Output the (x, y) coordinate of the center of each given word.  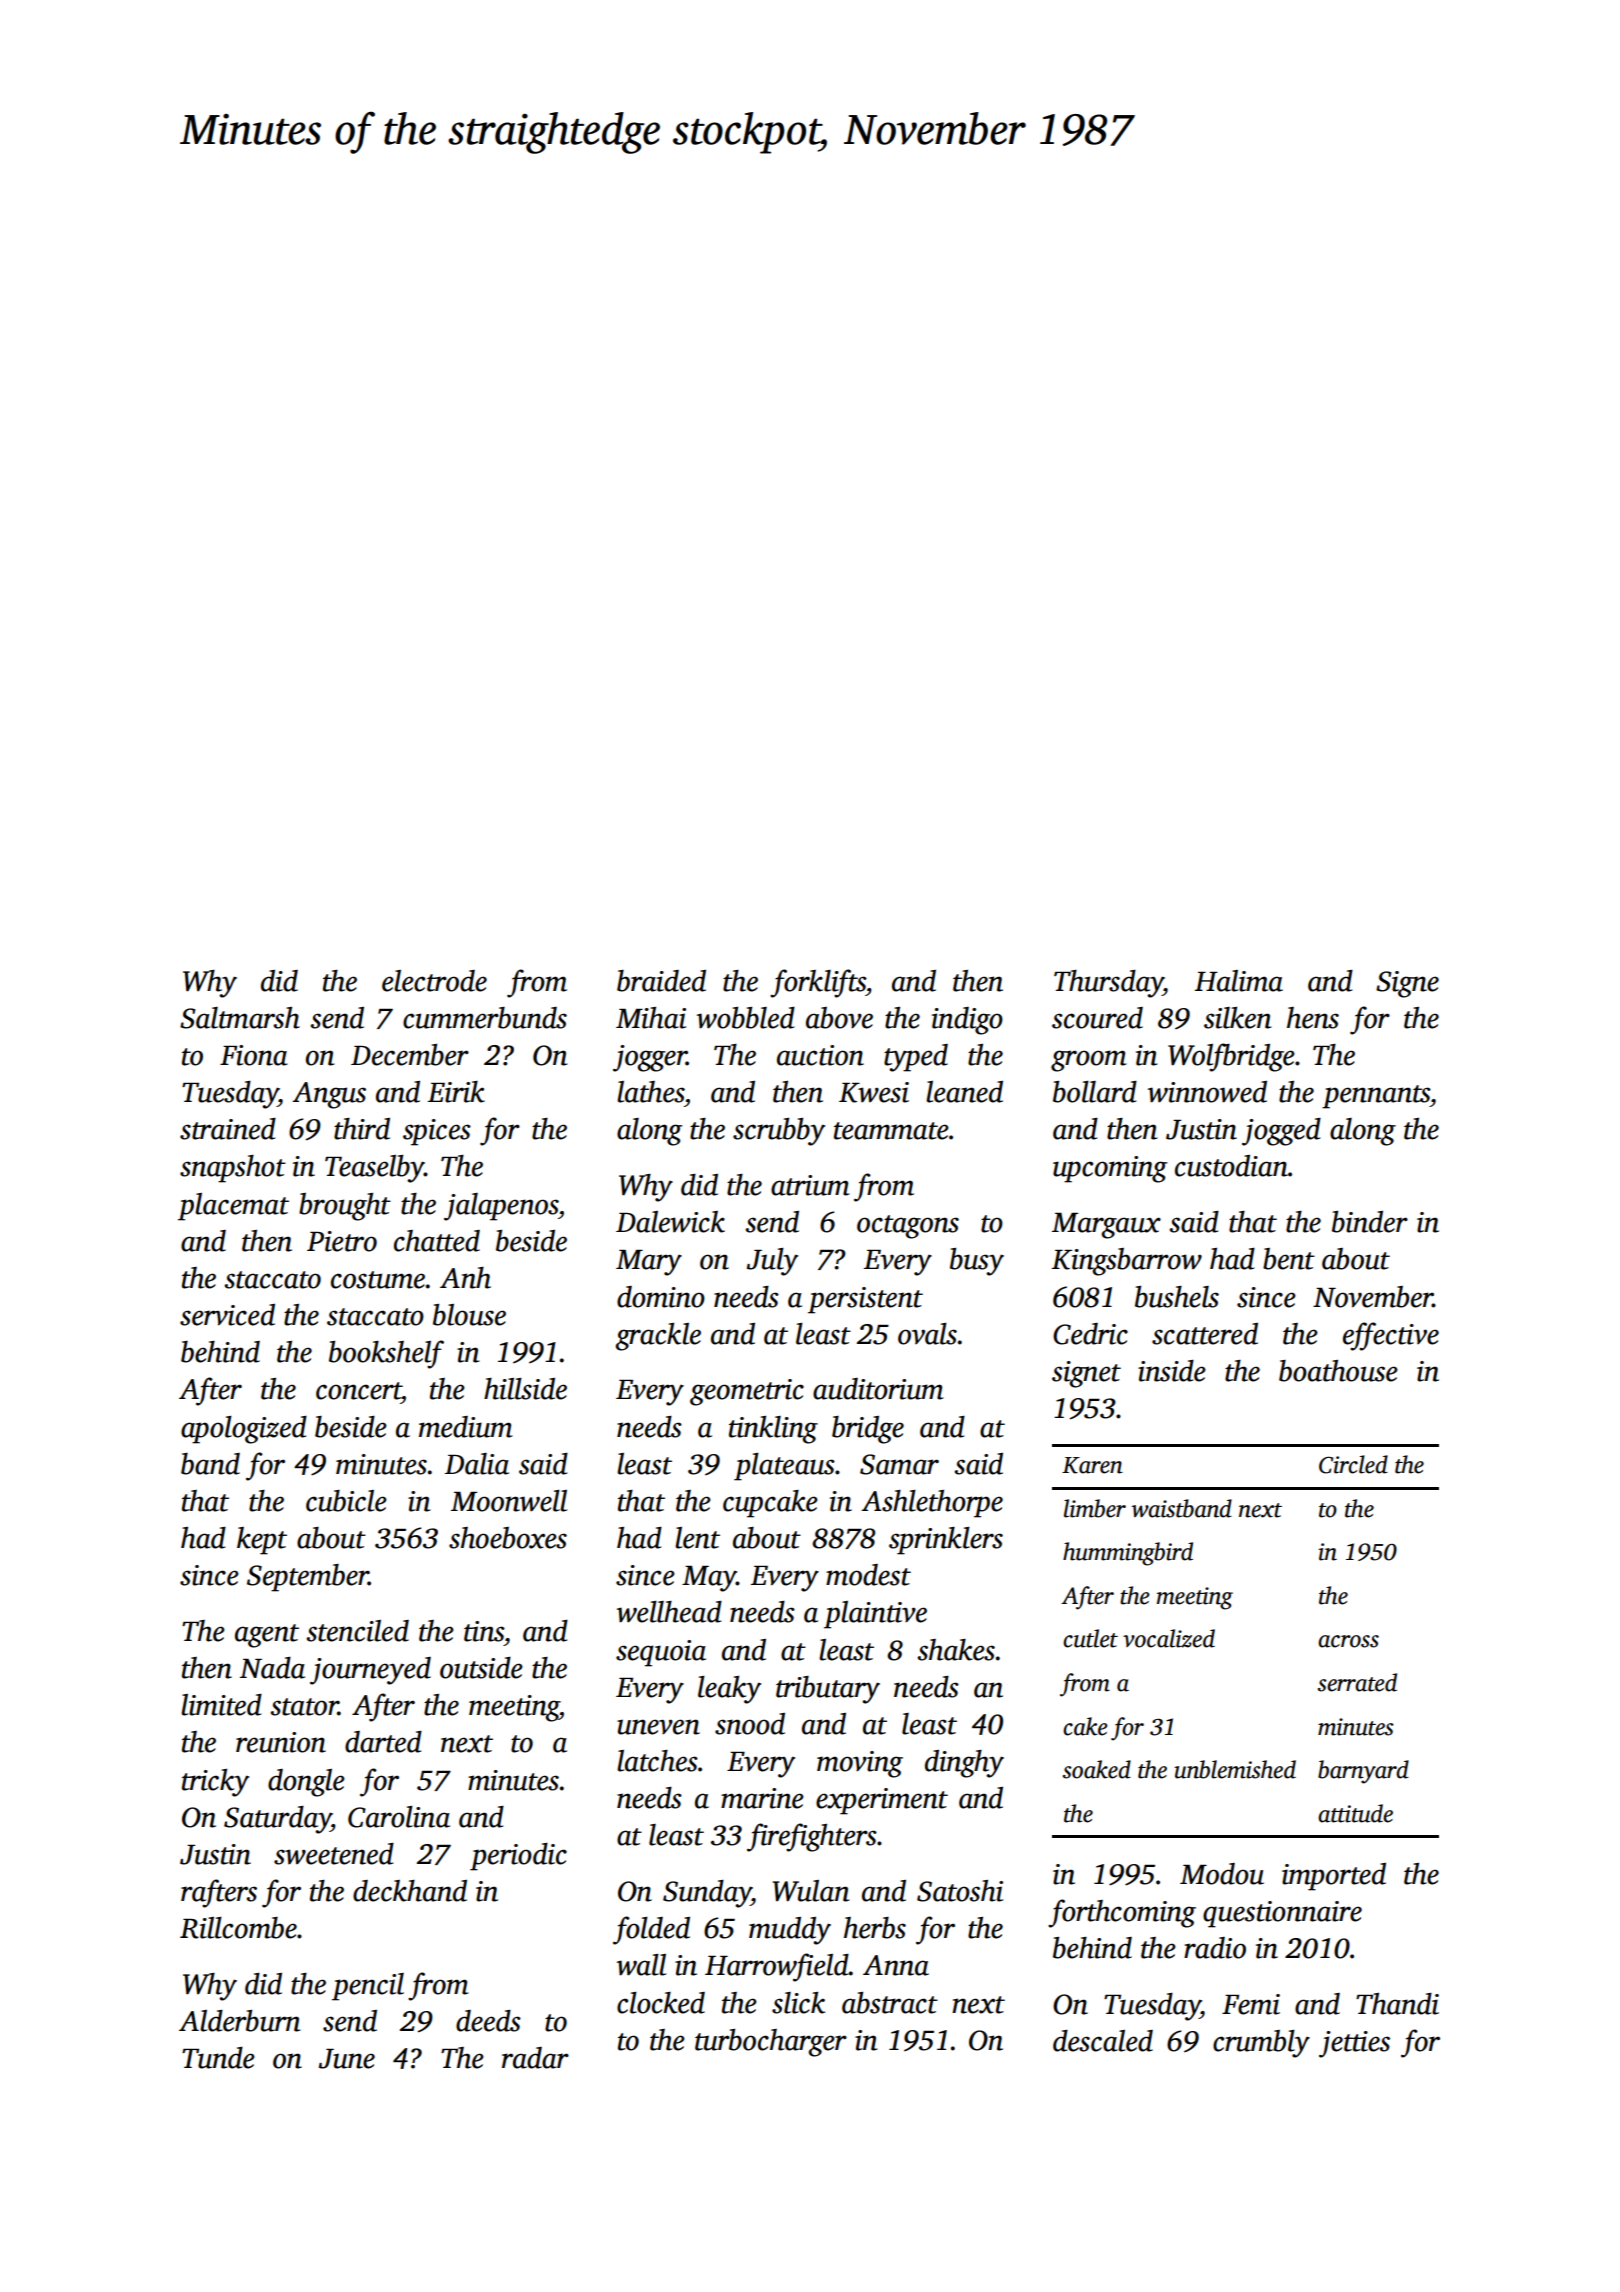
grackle (658, 1337)
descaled (1103, 2041)
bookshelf (386, 1354)
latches (657, 1761)
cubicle (346, 1501)
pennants (1376, 1097)
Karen (1092, 1465)
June (347, 2059)
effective (1391, 1336)
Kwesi (874, 1092)
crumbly (1261, 2044)
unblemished (1235, 1769)
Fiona (254, 1055)
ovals (927, 1334)
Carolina (399, 1817)
